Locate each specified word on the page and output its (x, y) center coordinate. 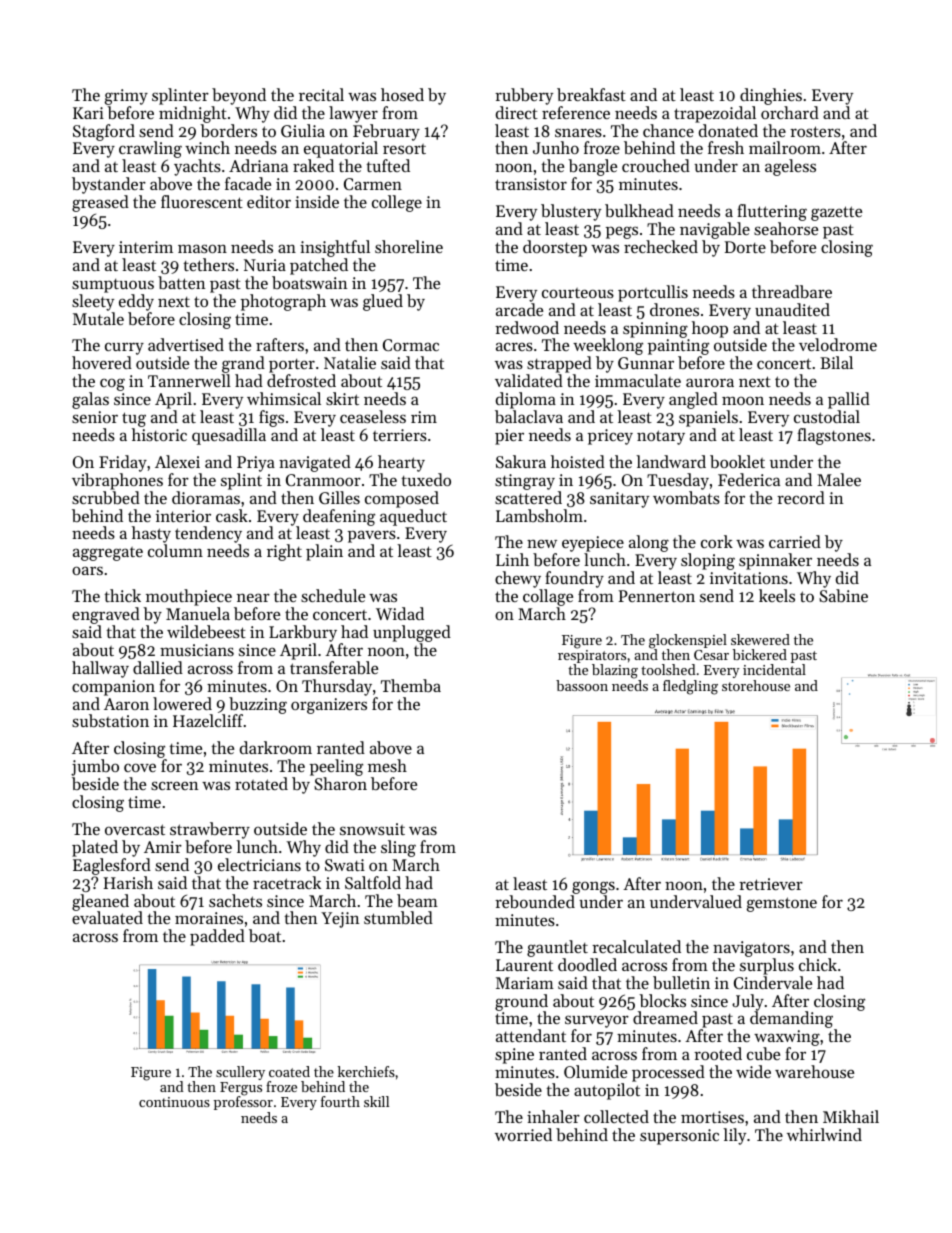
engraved (106, 615)
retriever (771, 884)
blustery (571, 212)
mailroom (785, 147)
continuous (174, 1102)
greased (100, 203)
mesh (387, 765)
